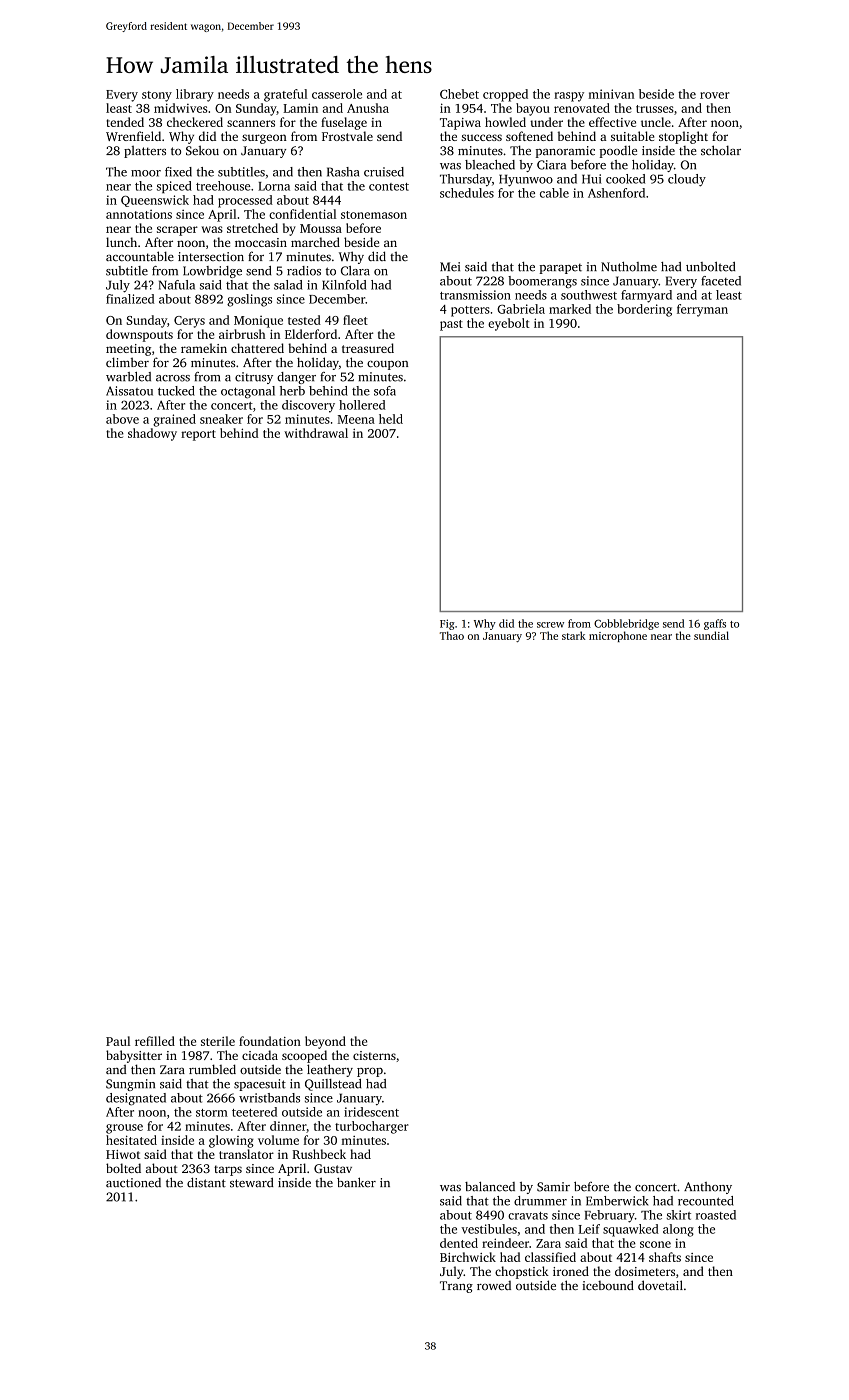 The width and height of the screenshot is (849, 1400). What do you see at coordinates (459, 94) in the screenshot?
I see `Chebet` at bounding box center [459, 94].
